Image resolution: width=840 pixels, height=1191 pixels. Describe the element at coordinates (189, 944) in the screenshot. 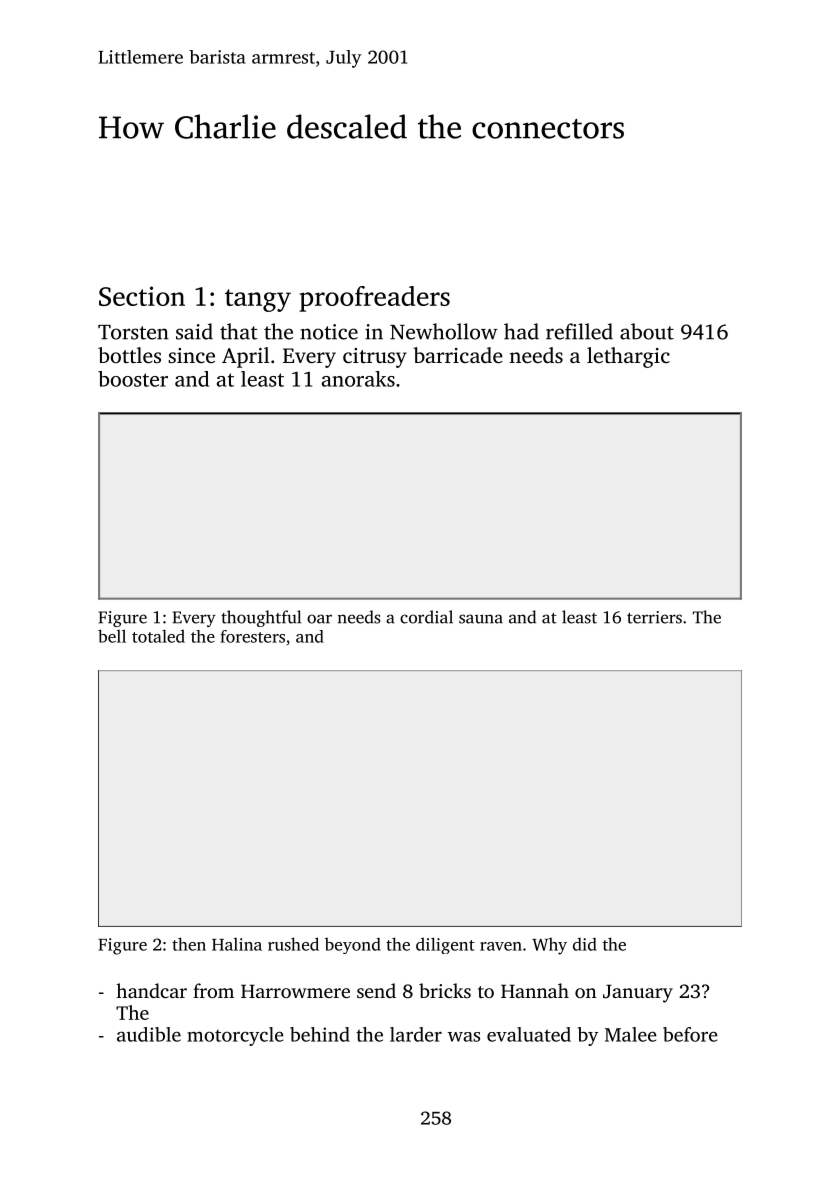

I see `then` at that location.
